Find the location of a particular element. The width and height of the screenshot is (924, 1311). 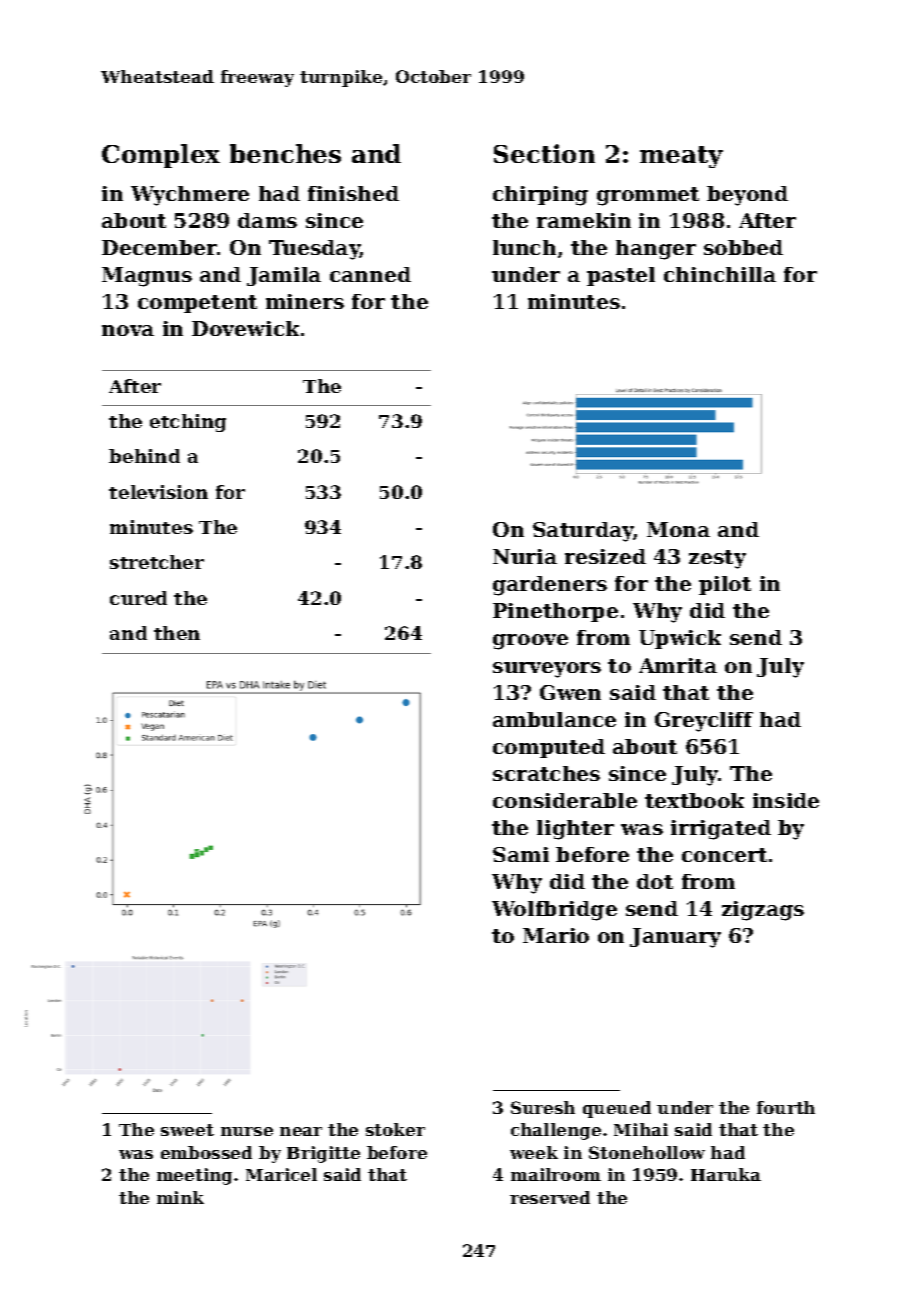

then is located at coordinates (177, 633).
